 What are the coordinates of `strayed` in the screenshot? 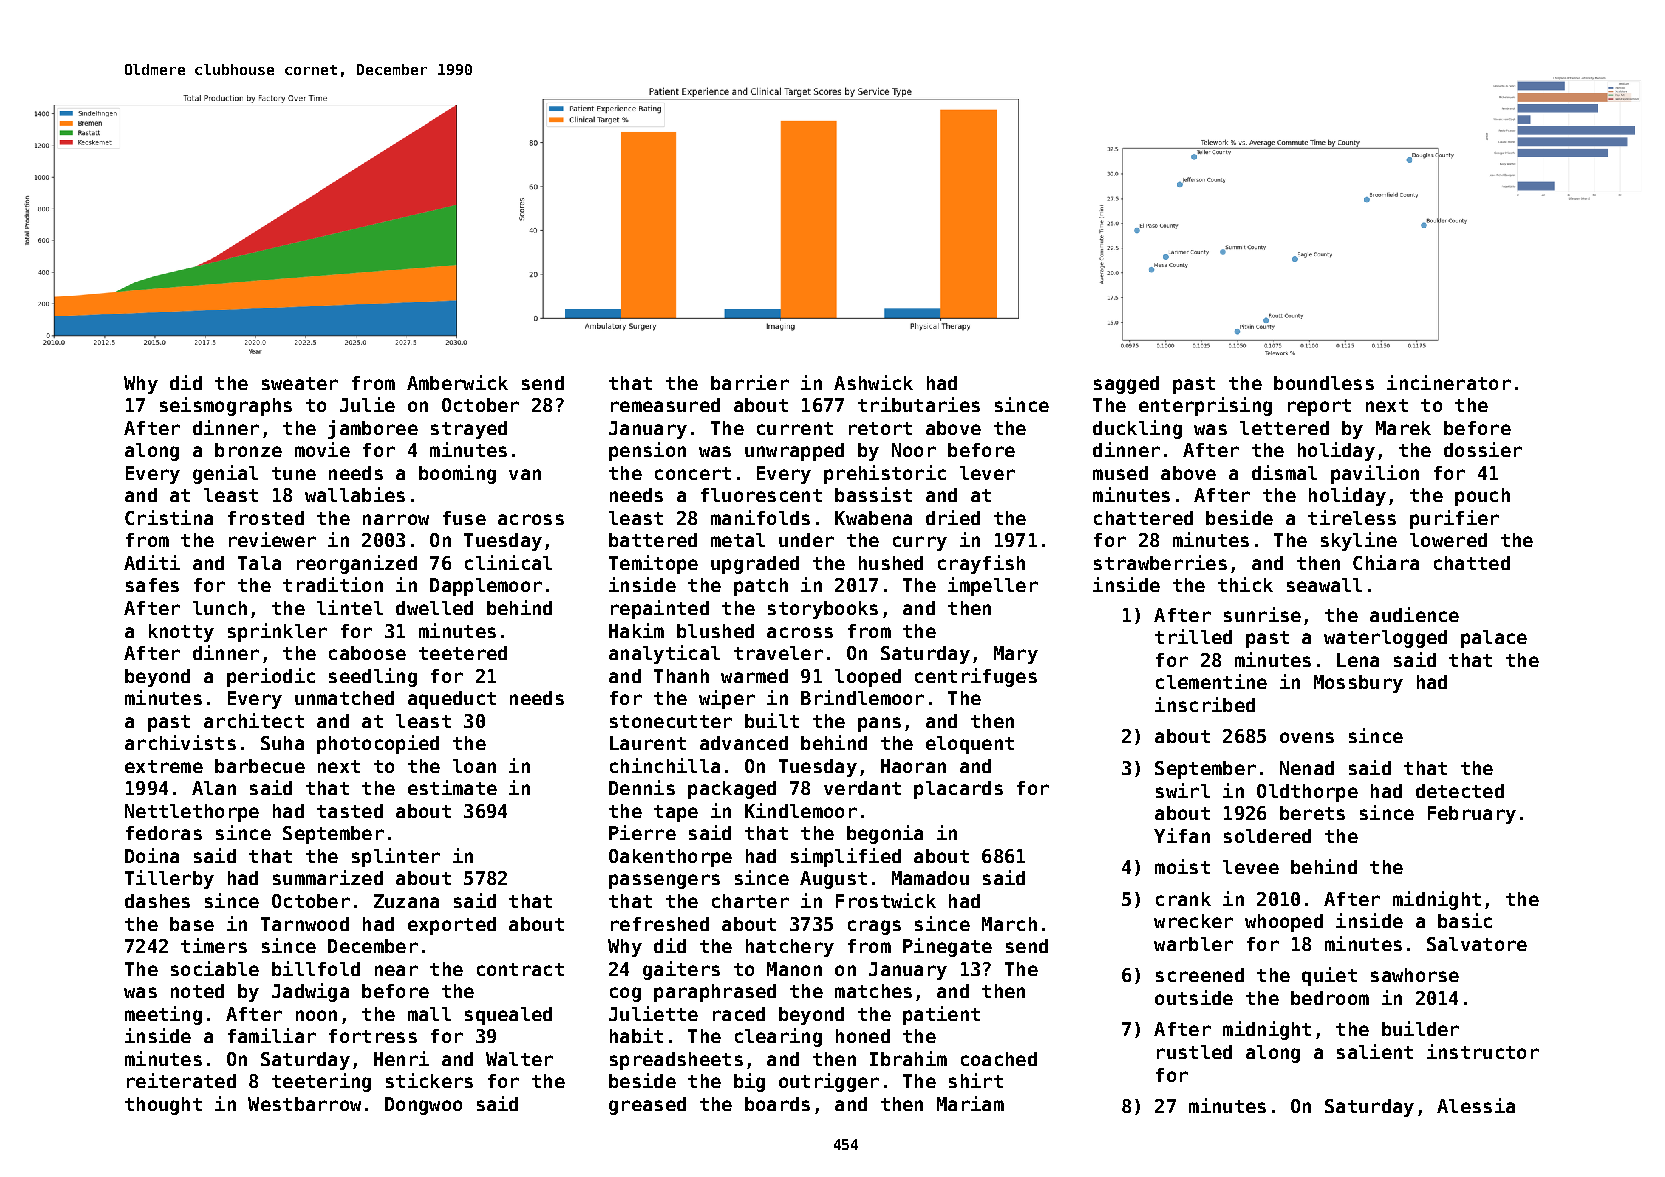 It's located at (469, 430).
